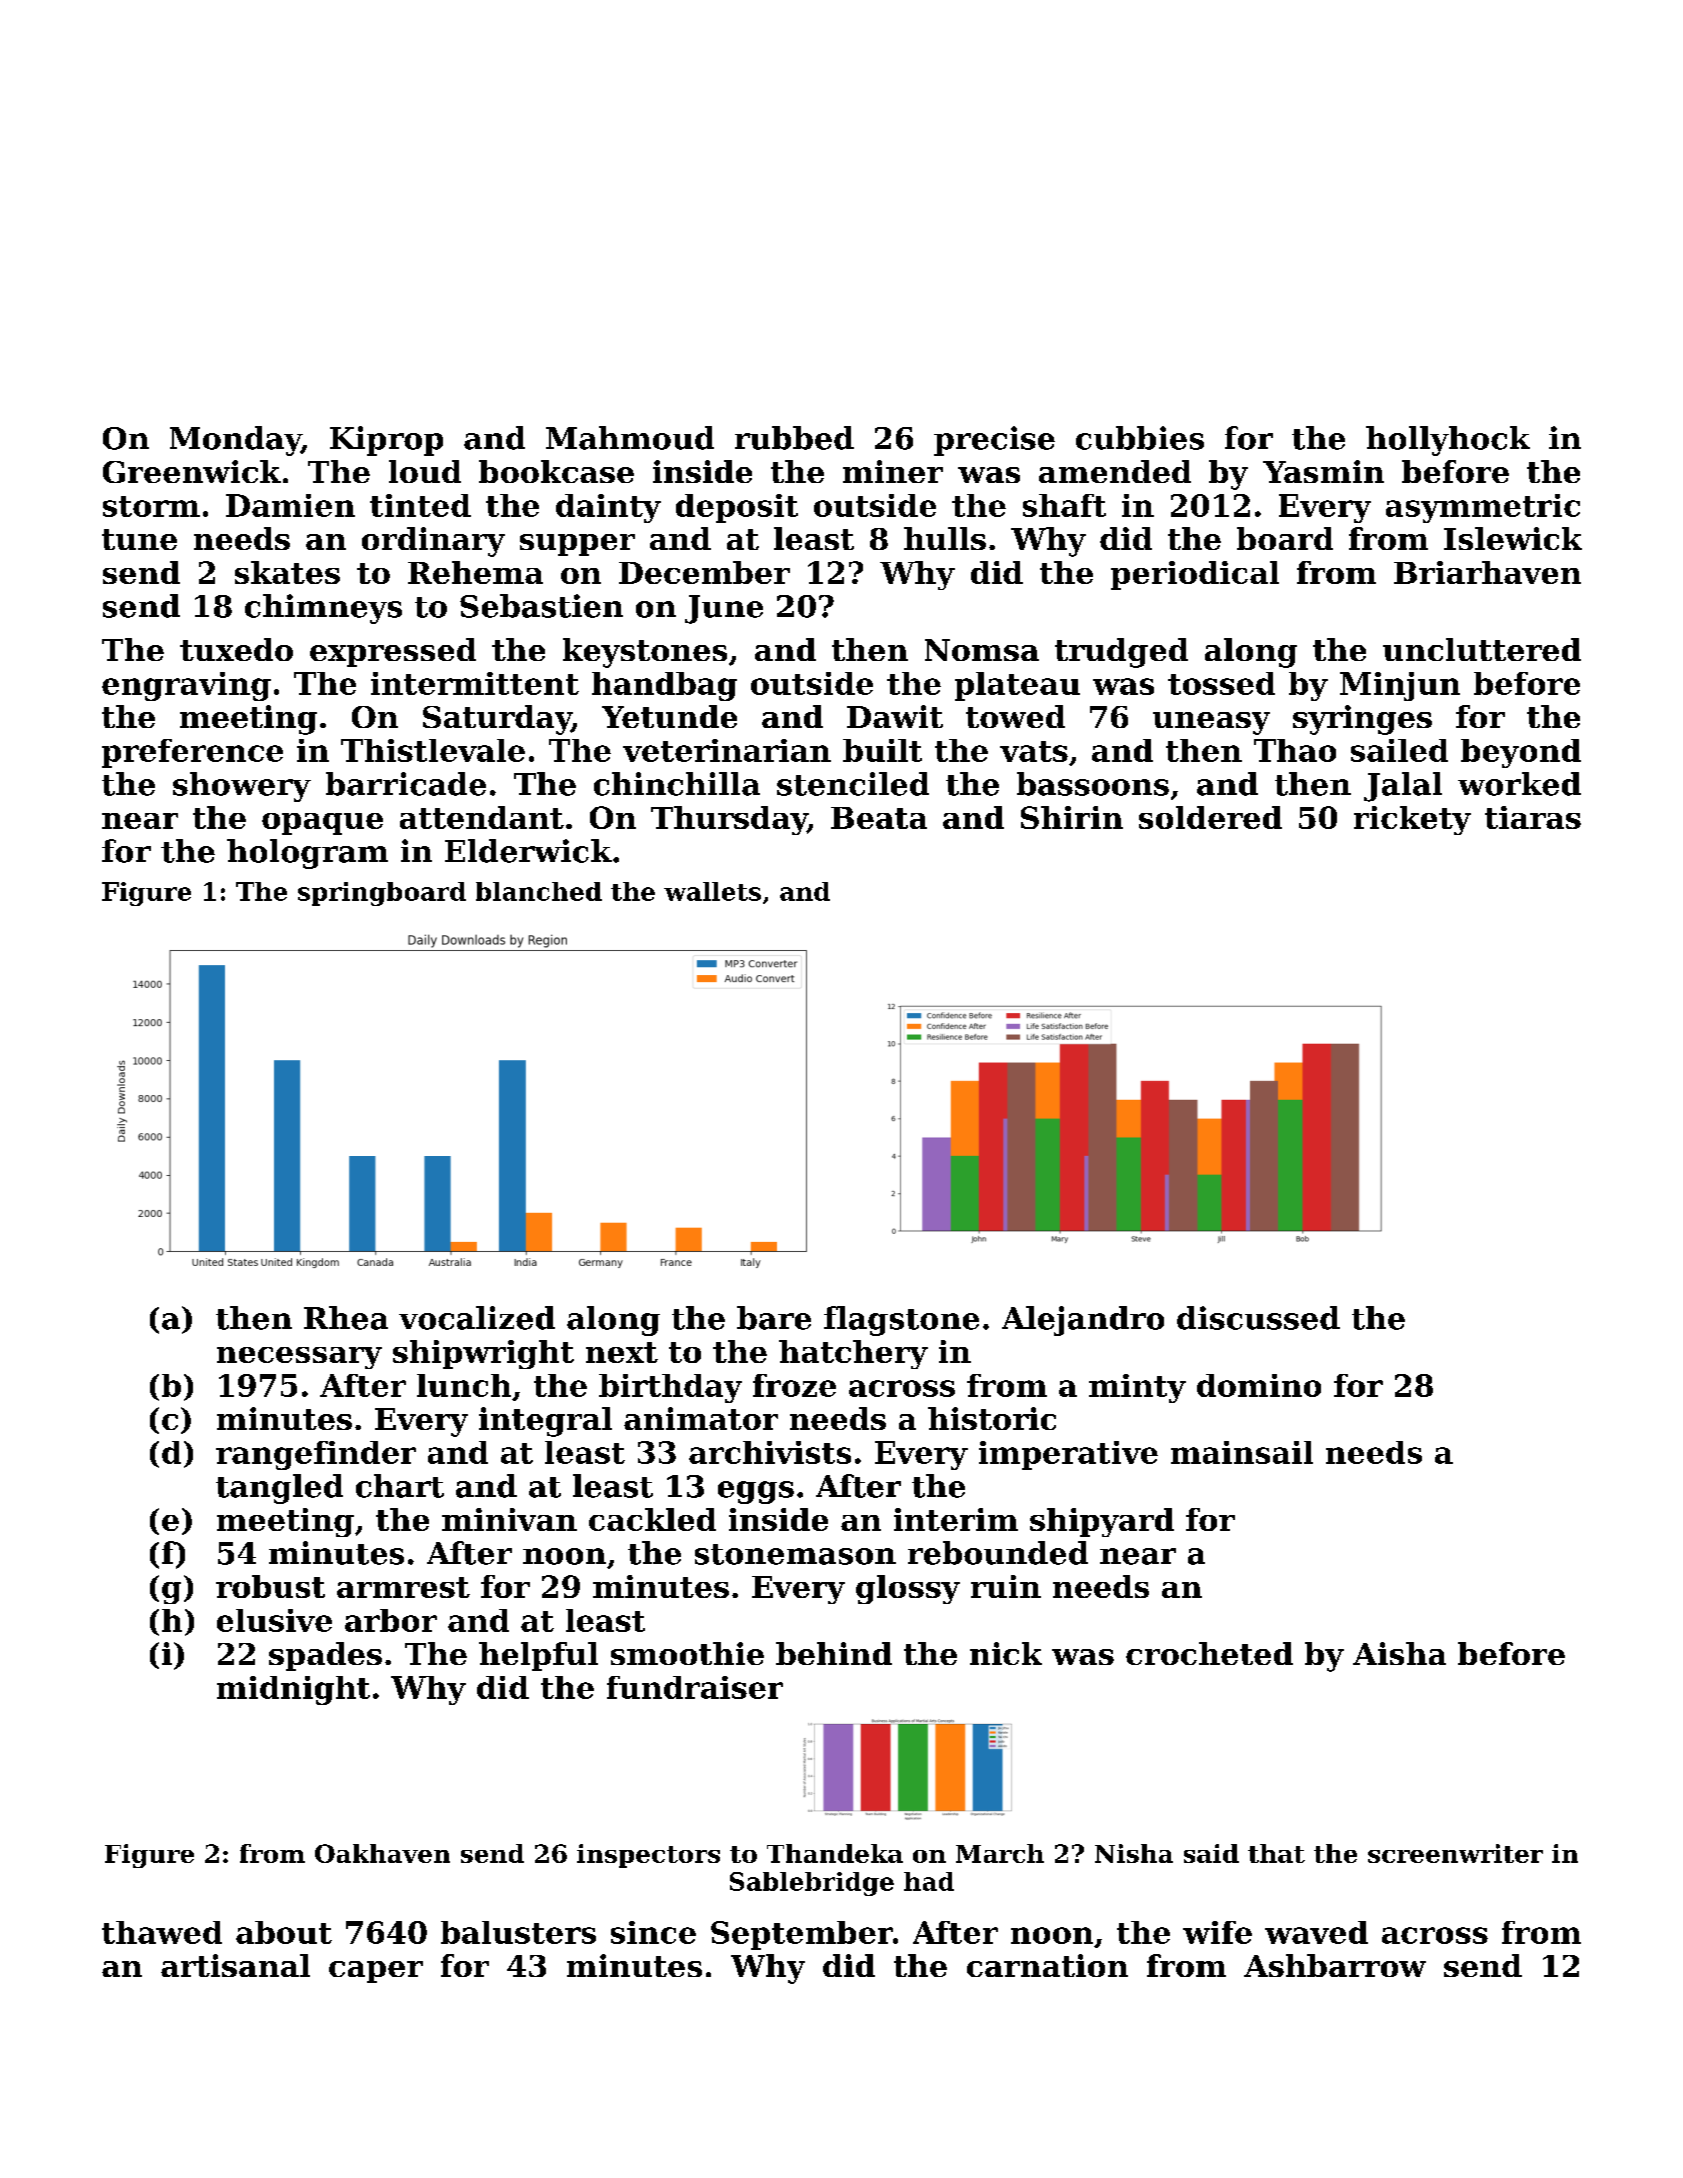 This screenshot has height=2178, width=1683. Describe the element at coordinates (270, 1586) in the screenshot. I see `robust` at that location.
